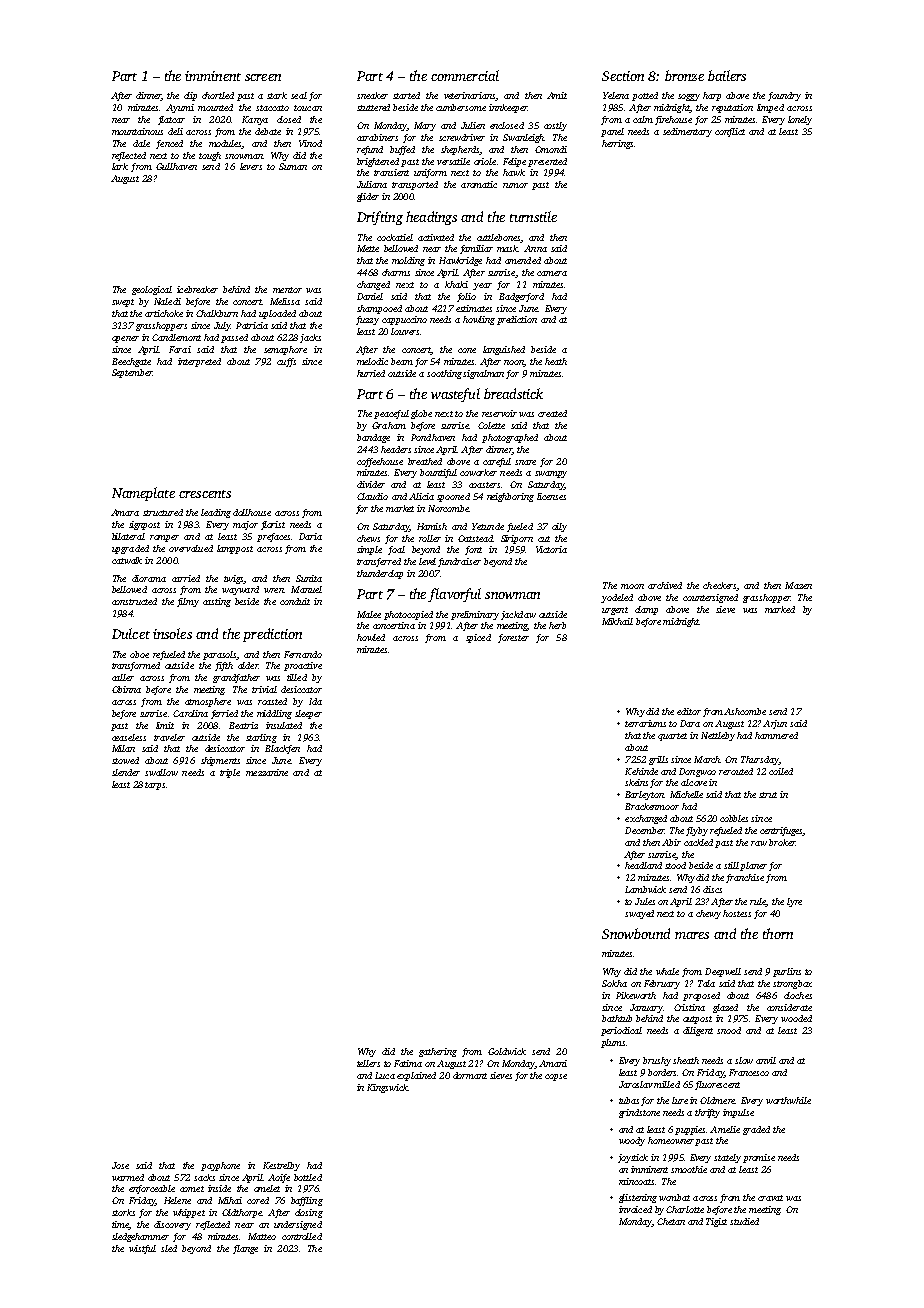  What do you see at coordinates (720, 586) in the image?
I see `checkers` at bounding box center [720, 586].
